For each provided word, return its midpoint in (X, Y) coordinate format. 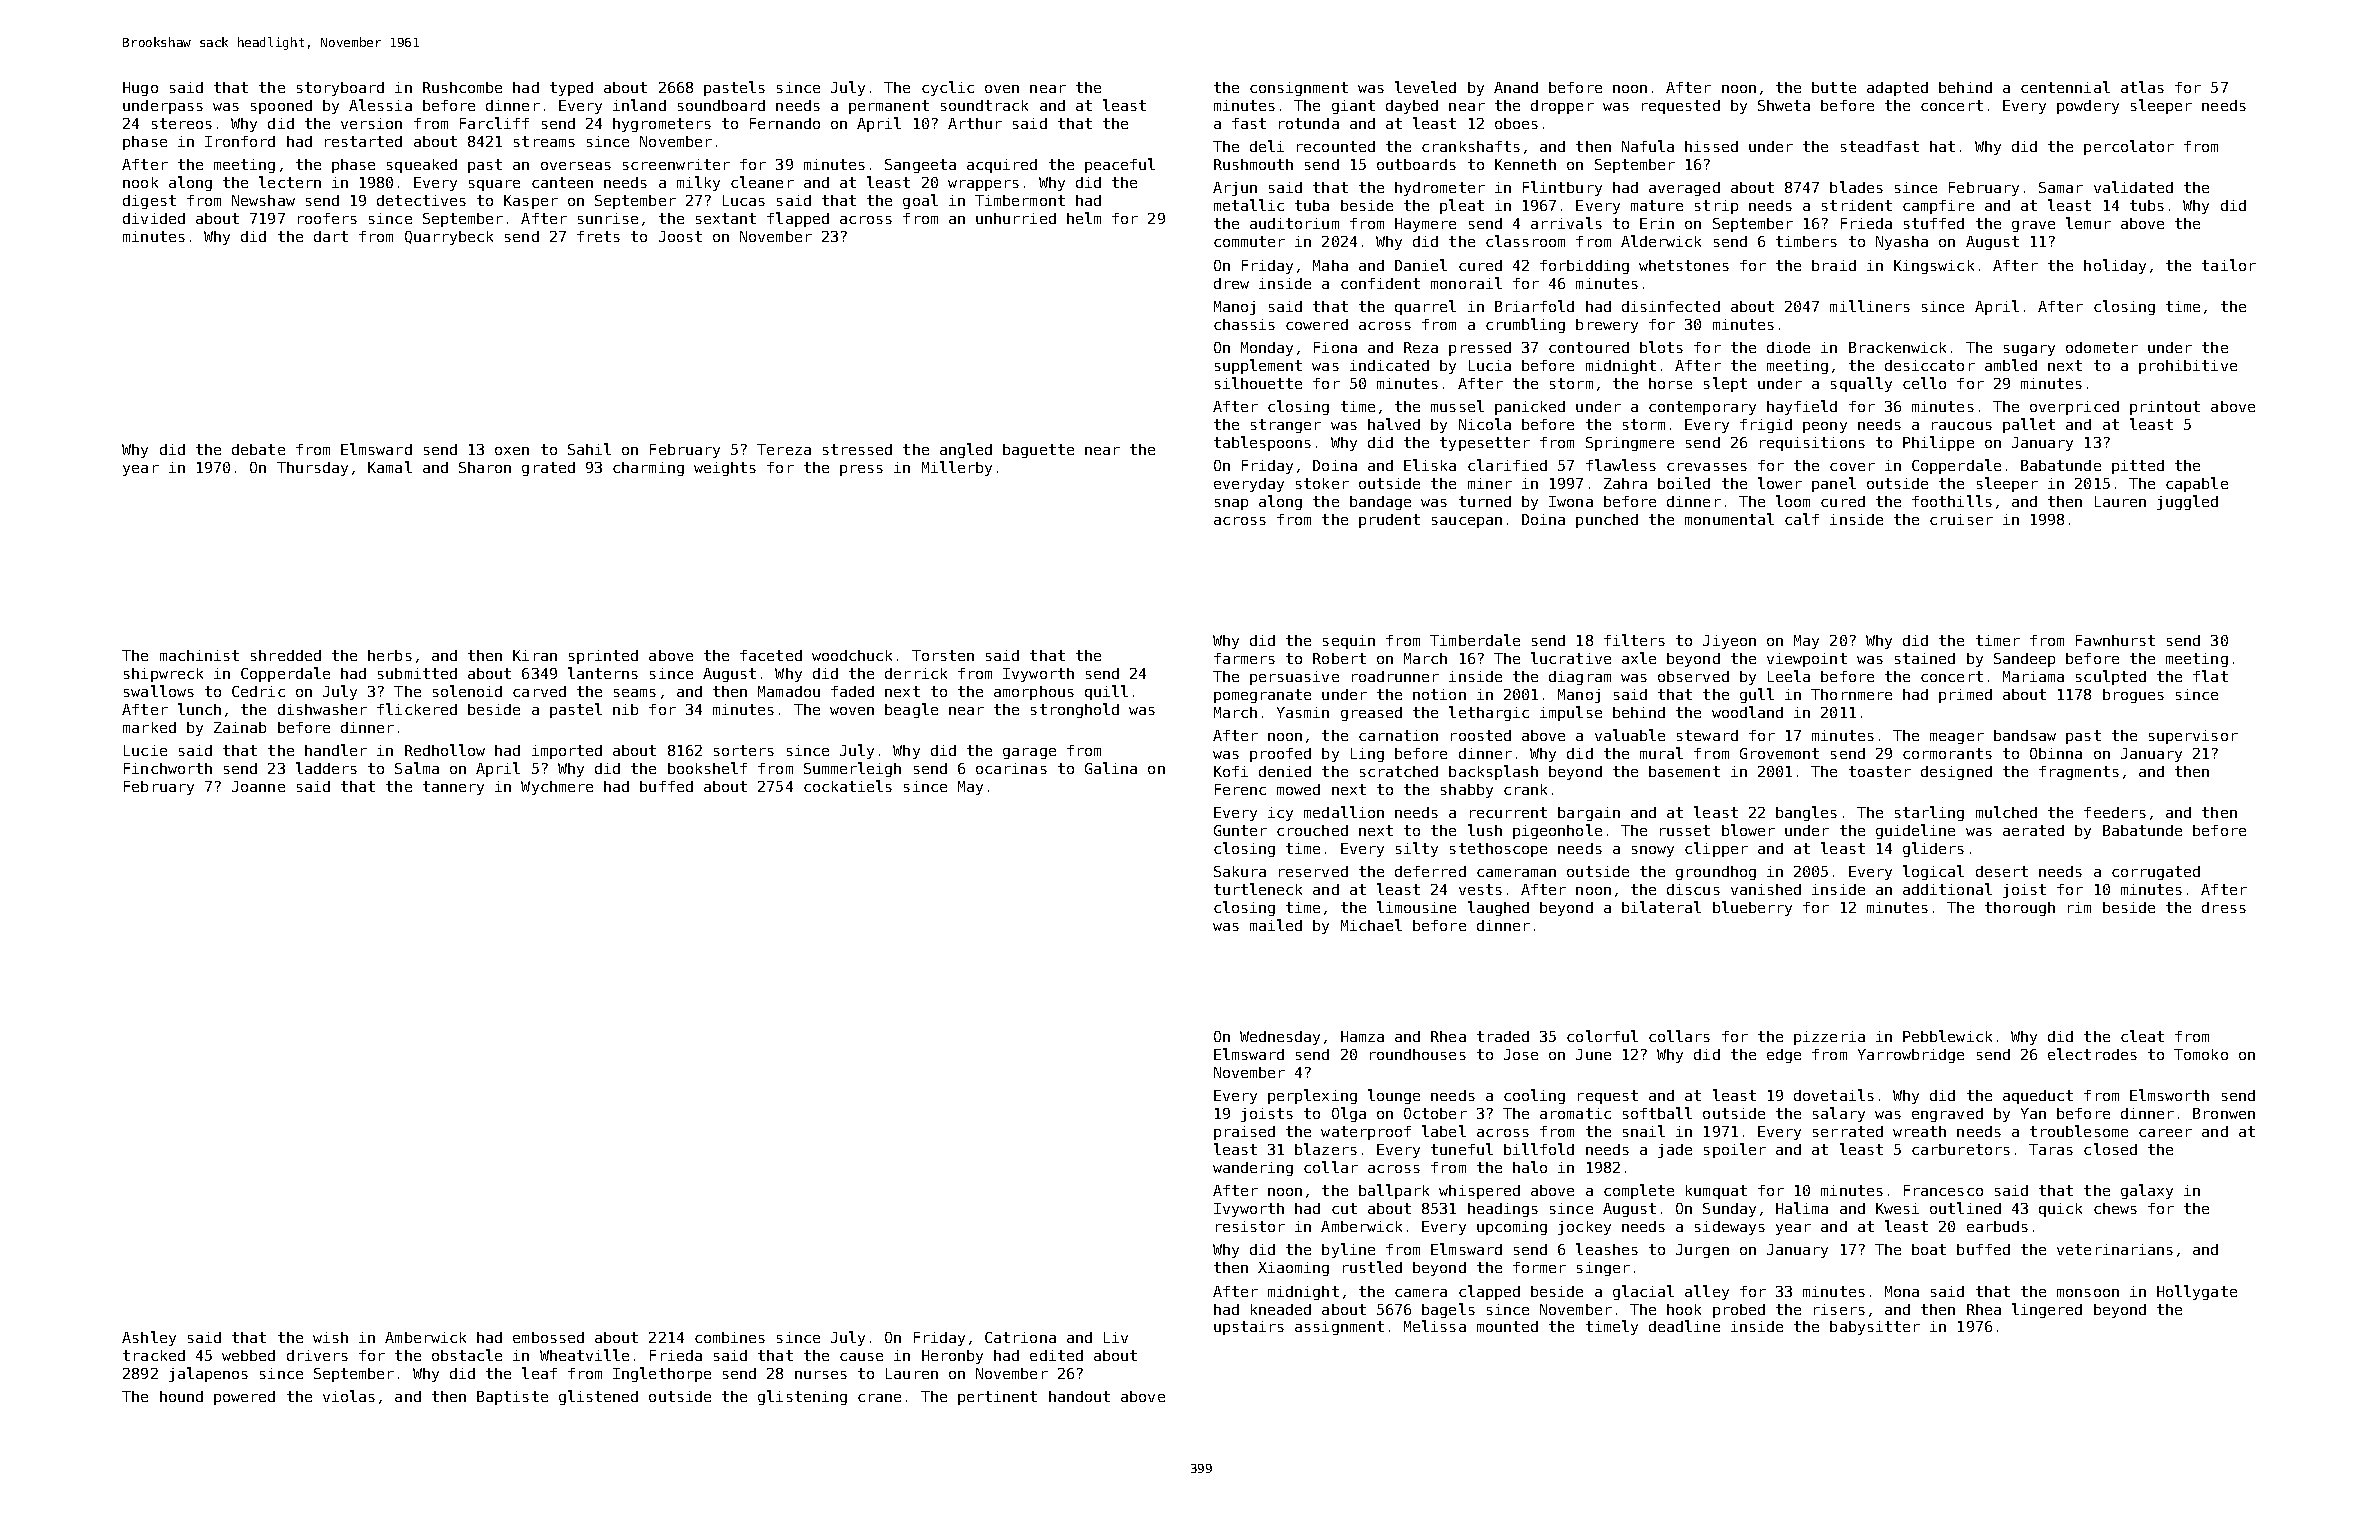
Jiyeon (1729, 642)
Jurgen (1702, 1251)
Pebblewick (1947, 1036)
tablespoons (1262, 443)
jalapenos (208, 1374)
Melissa (1435, 1326)
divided (154, 218)
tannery (453, 788)
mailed (1276, 925)
